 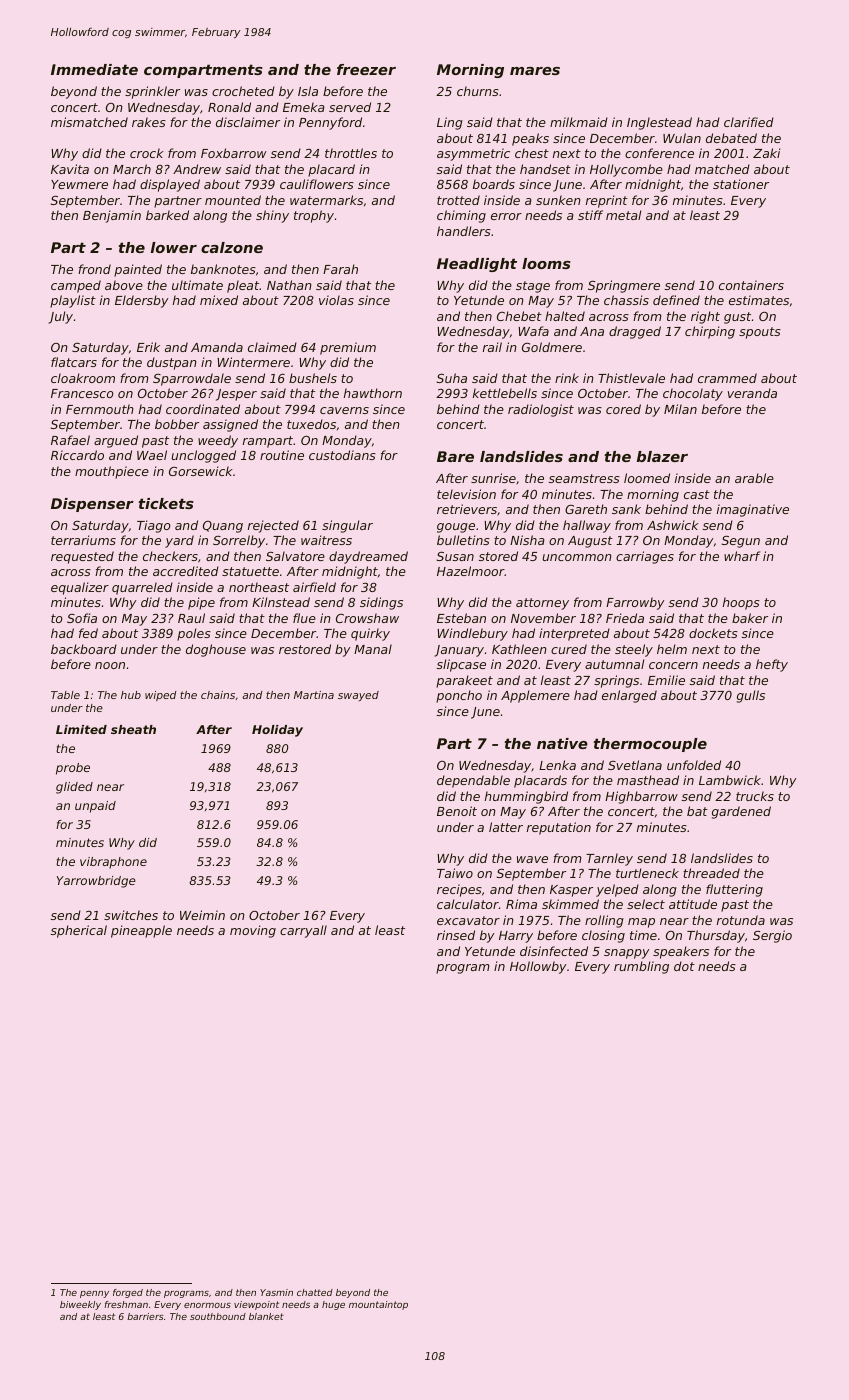 I want to click on displayed, so click(x=170, y=185).
